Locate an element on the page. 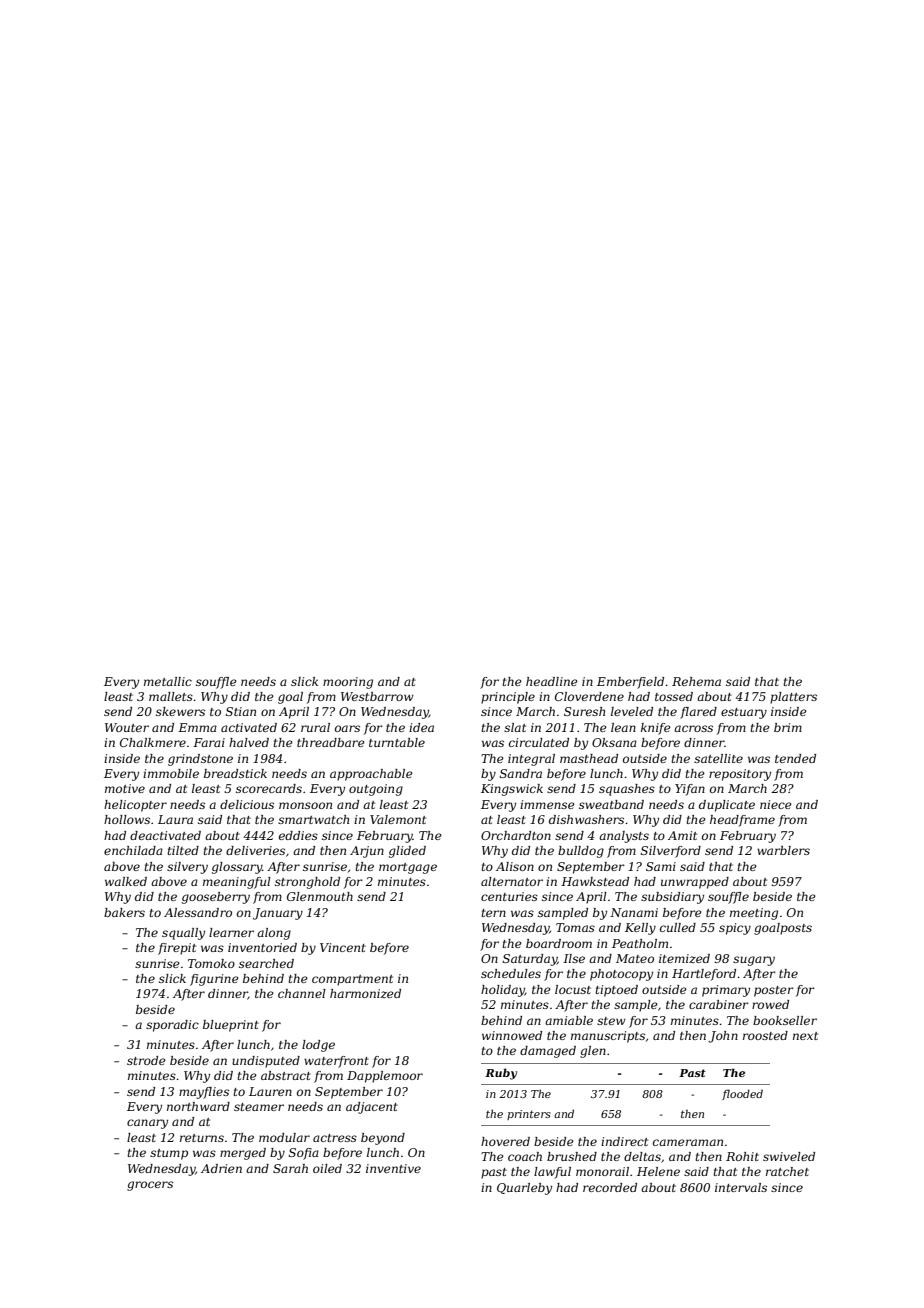 The image size is (924, 1308). sporadic is located at coordinates (172, 1026).
